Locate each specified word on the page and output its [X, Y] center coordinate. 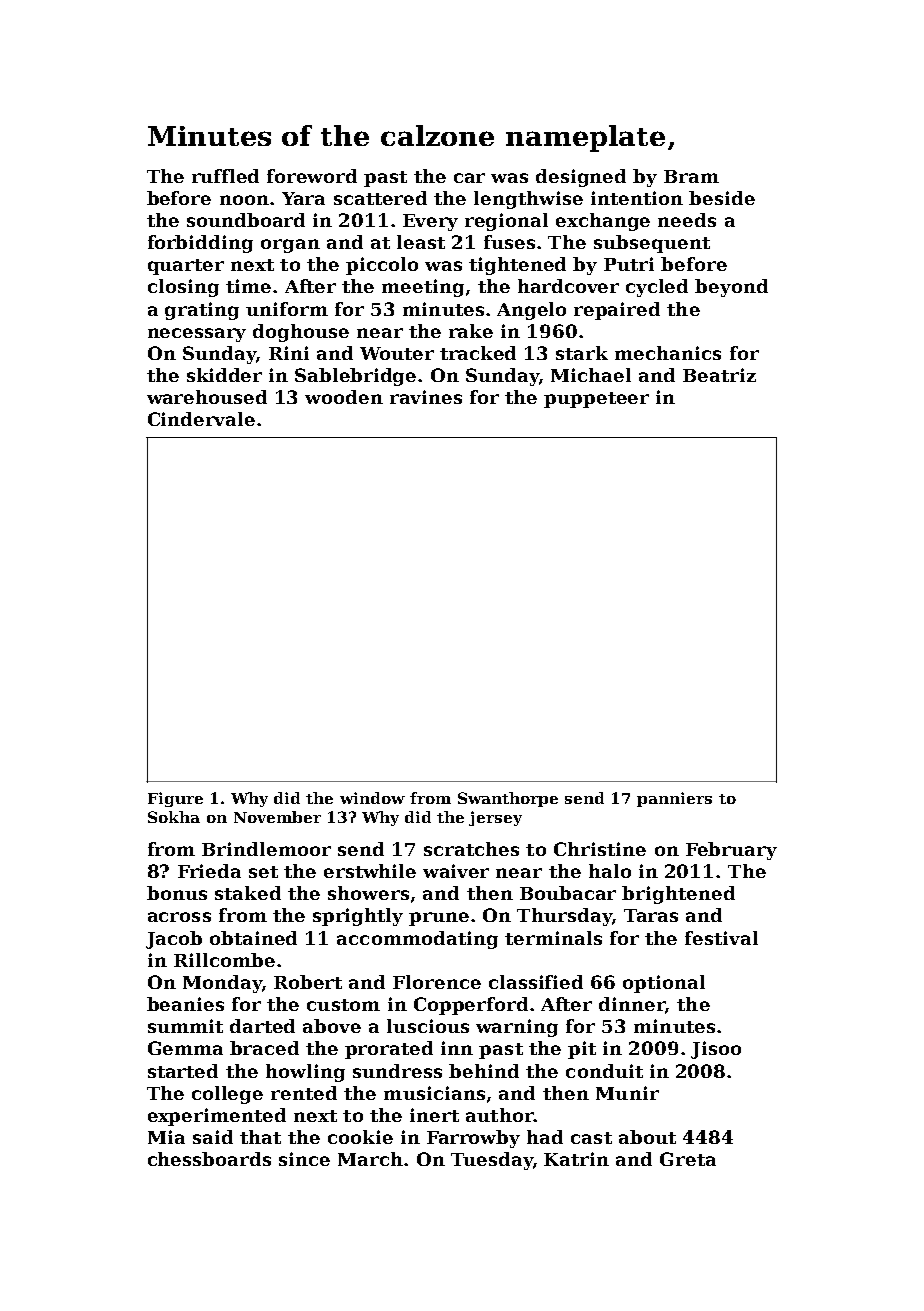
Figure [175, 799]
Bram [691, 176]
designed [581, 178]
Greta [688, 1159]
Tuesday [492, 1161]
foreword [312, 176]
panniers [674, 799]
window [372, 798]
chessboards [209, 1159]
